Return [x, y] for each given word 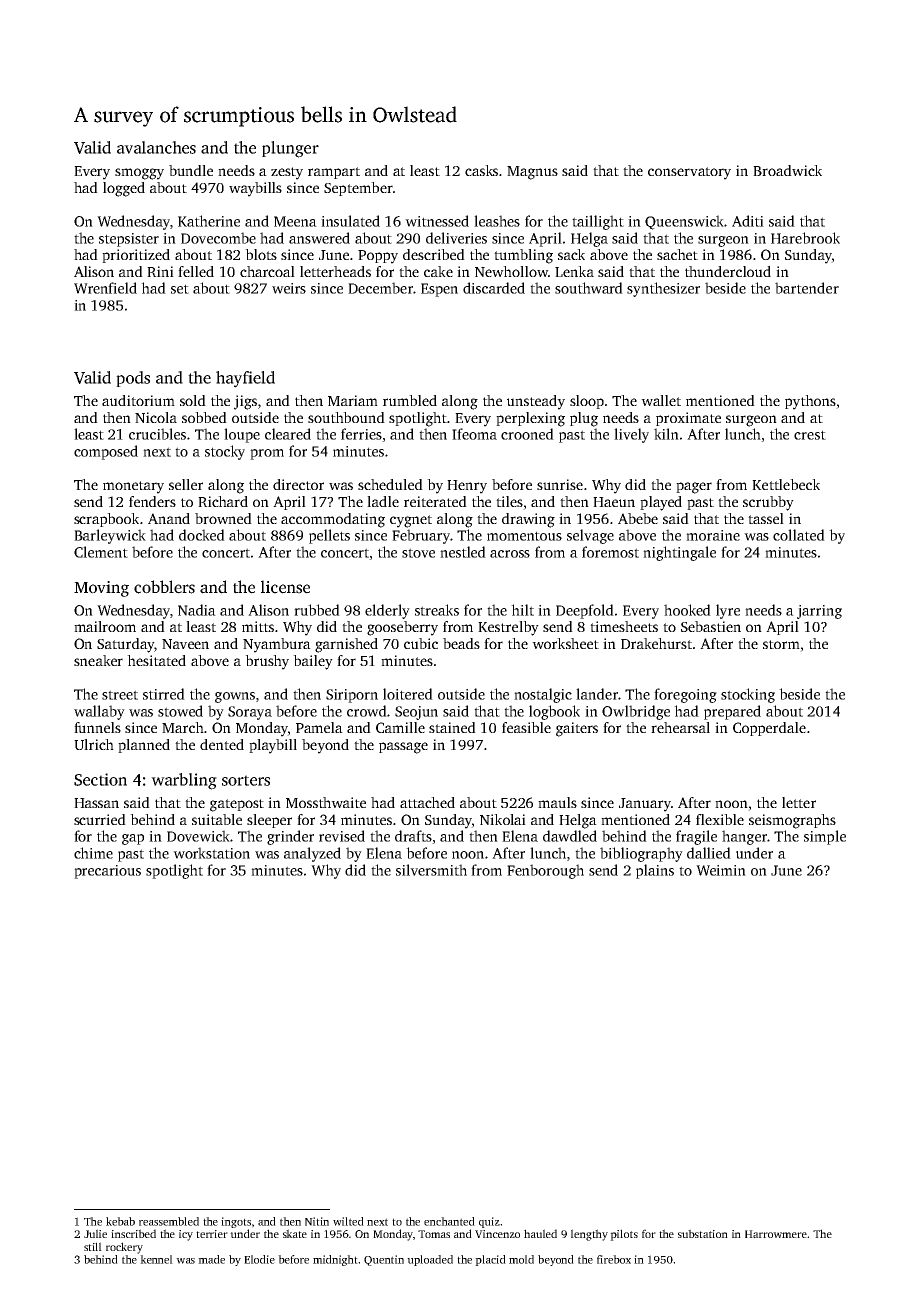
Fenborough [545, 871]
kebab [120, 1221]
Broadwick [787, 170]
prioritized [136, 256]
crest [810, 435]
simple [825, 837]
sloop [587, 402]
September [358, 189]
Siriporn [352, 696]
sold [193, 400]
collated [799, 535]
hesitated [156, 660]
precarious [107, 872]
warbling [184, 781]
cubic [421, 643]
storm [781, 644]
